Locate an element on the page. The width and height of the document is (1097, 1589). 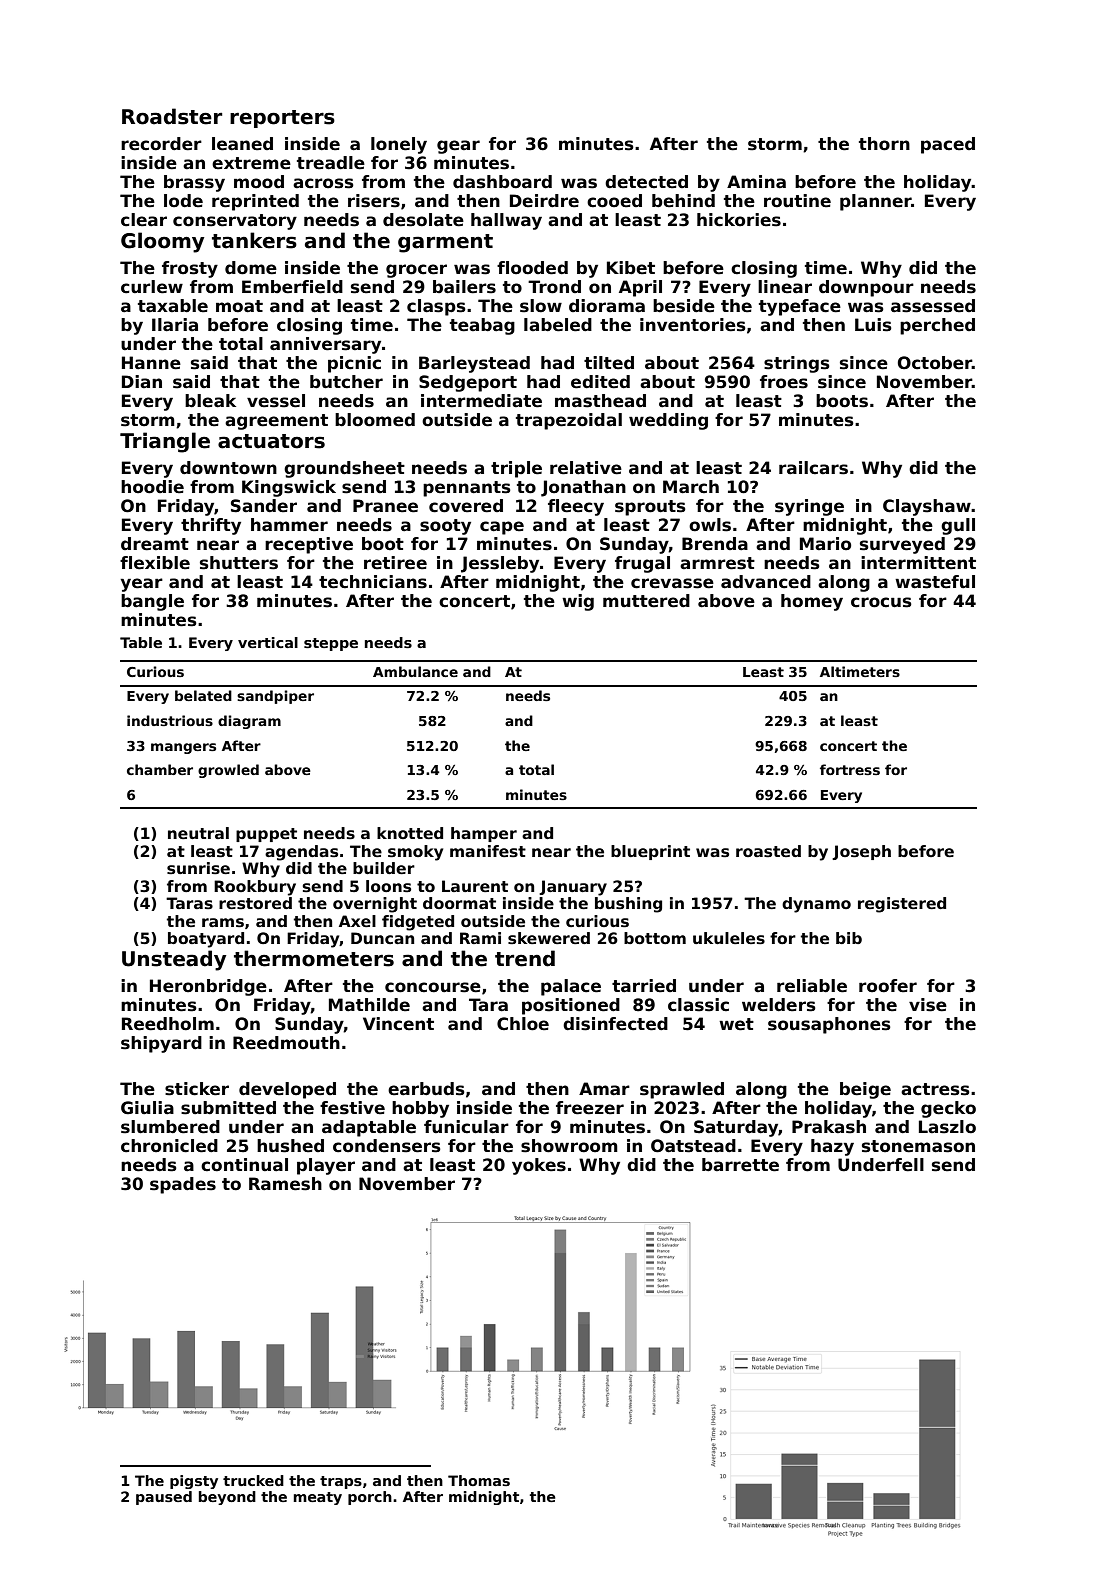
Sander is located at coordinates (264, 506).
